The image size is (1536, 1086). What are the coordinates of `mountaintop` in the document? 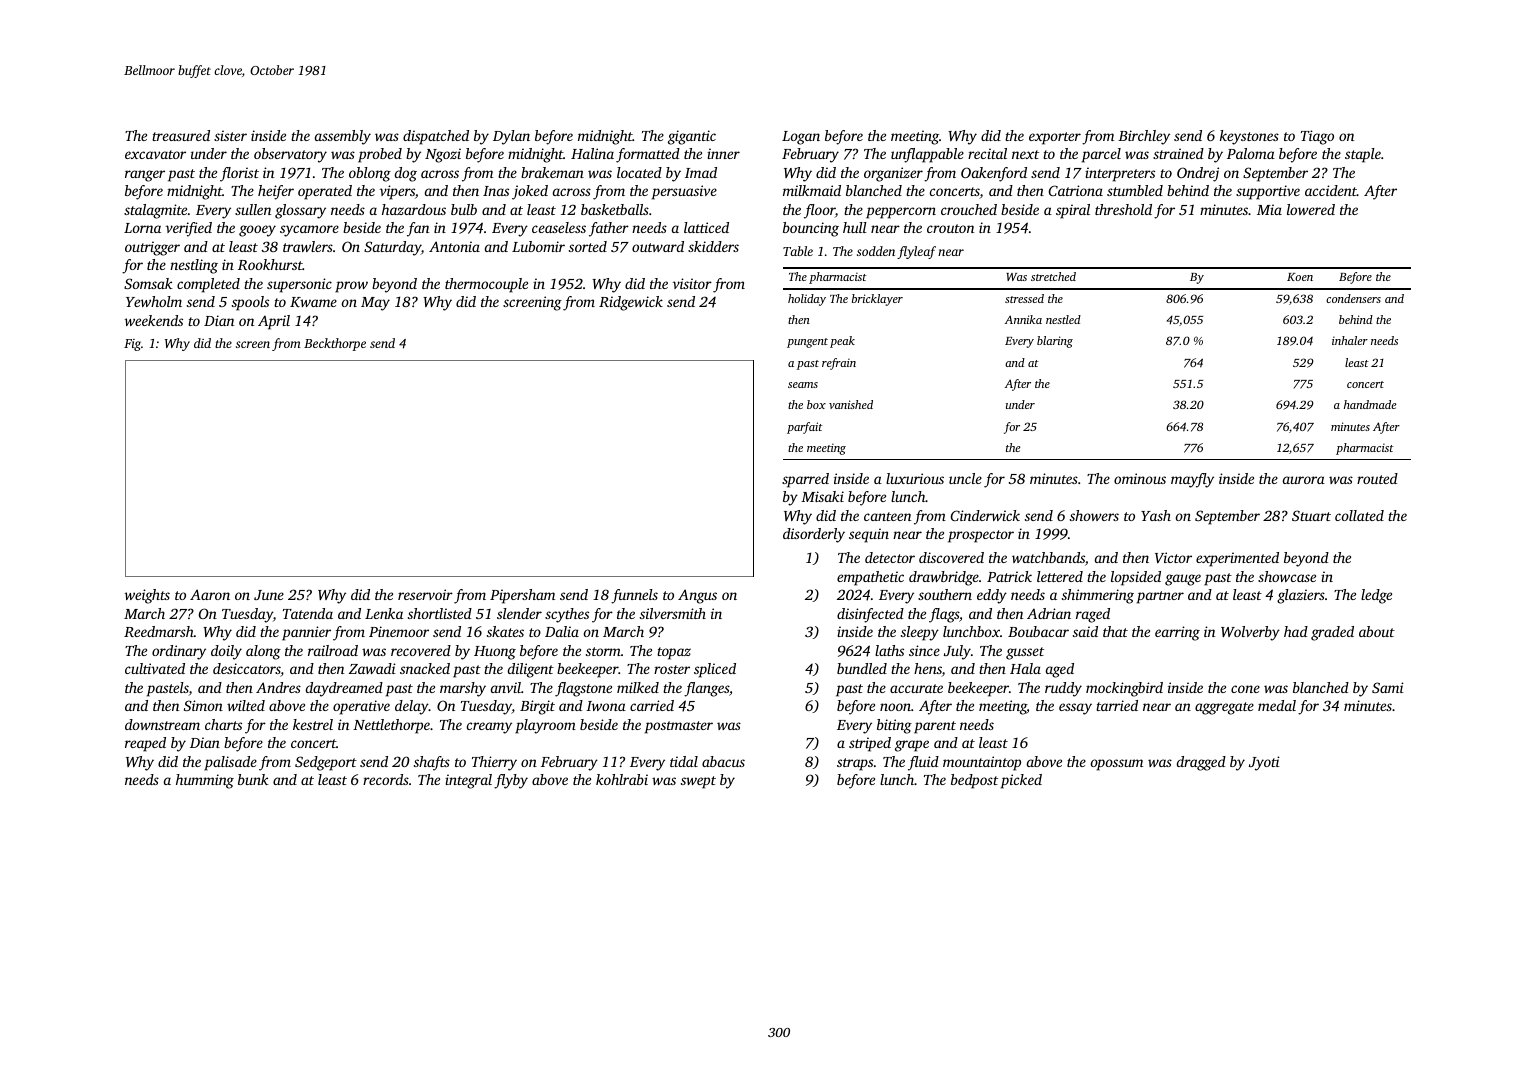 It's located at (982, 763).
